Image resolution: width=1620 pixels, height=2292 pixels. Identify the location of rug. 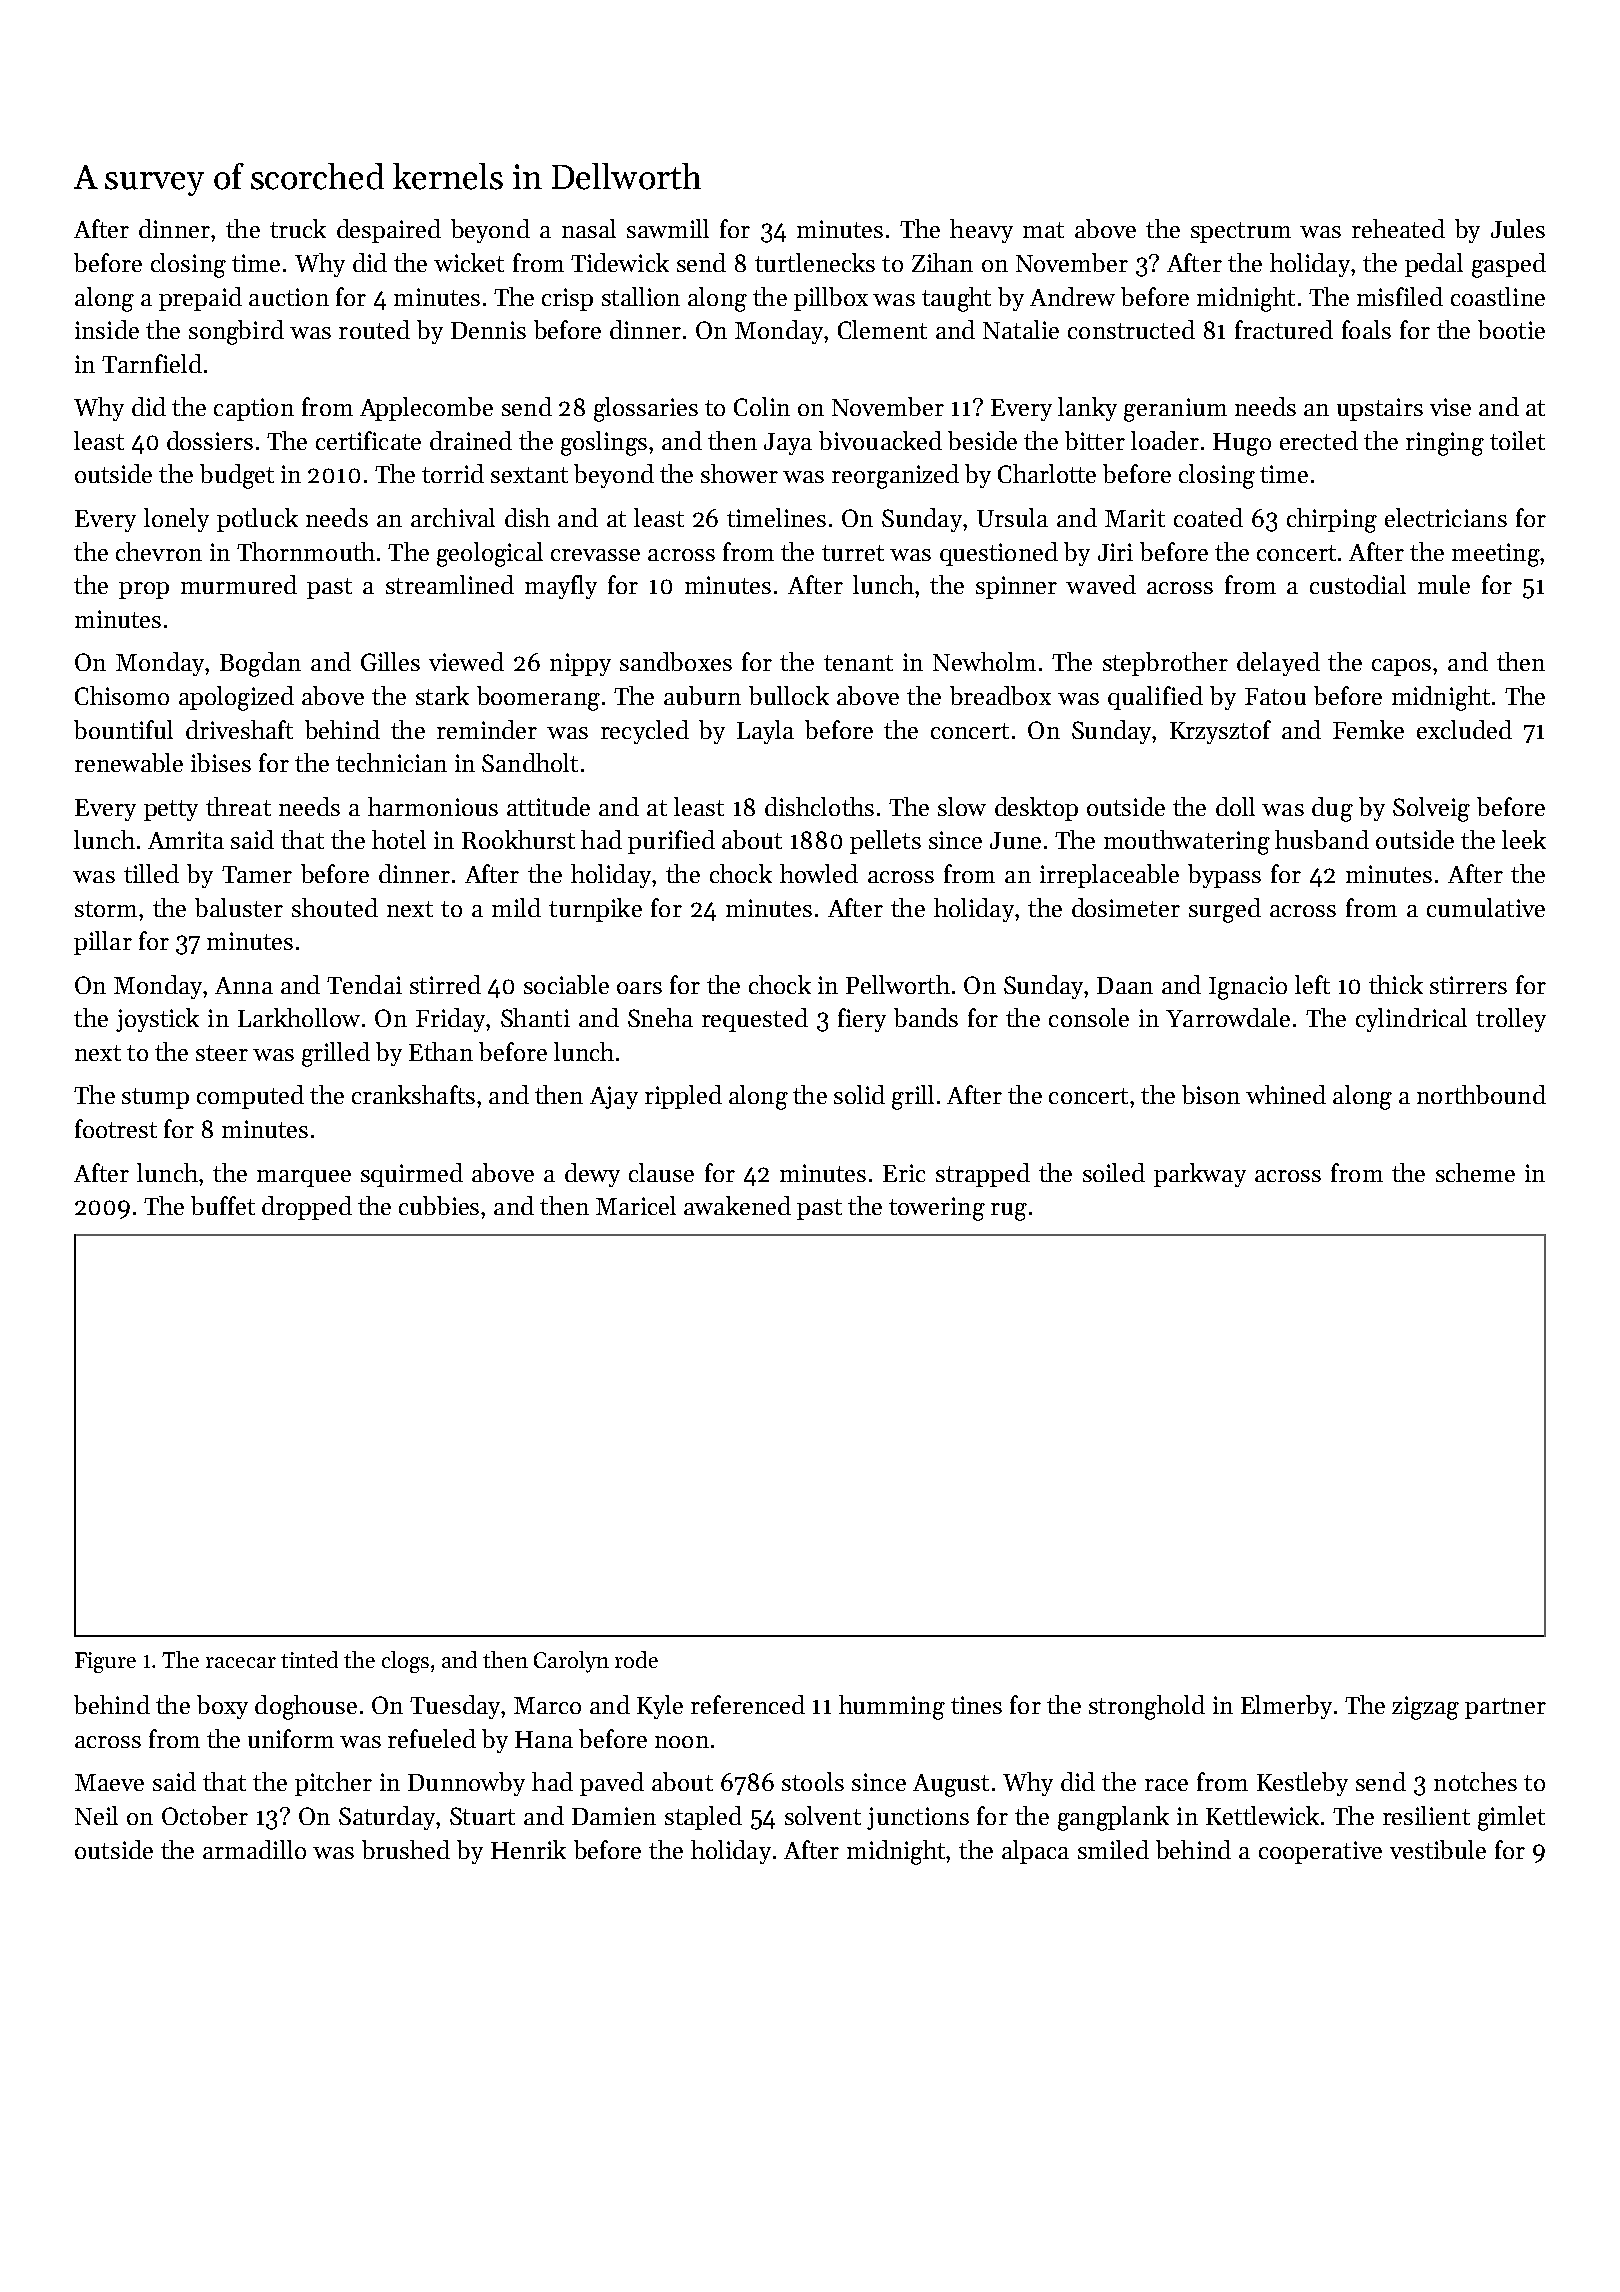
(1009, 1212).
